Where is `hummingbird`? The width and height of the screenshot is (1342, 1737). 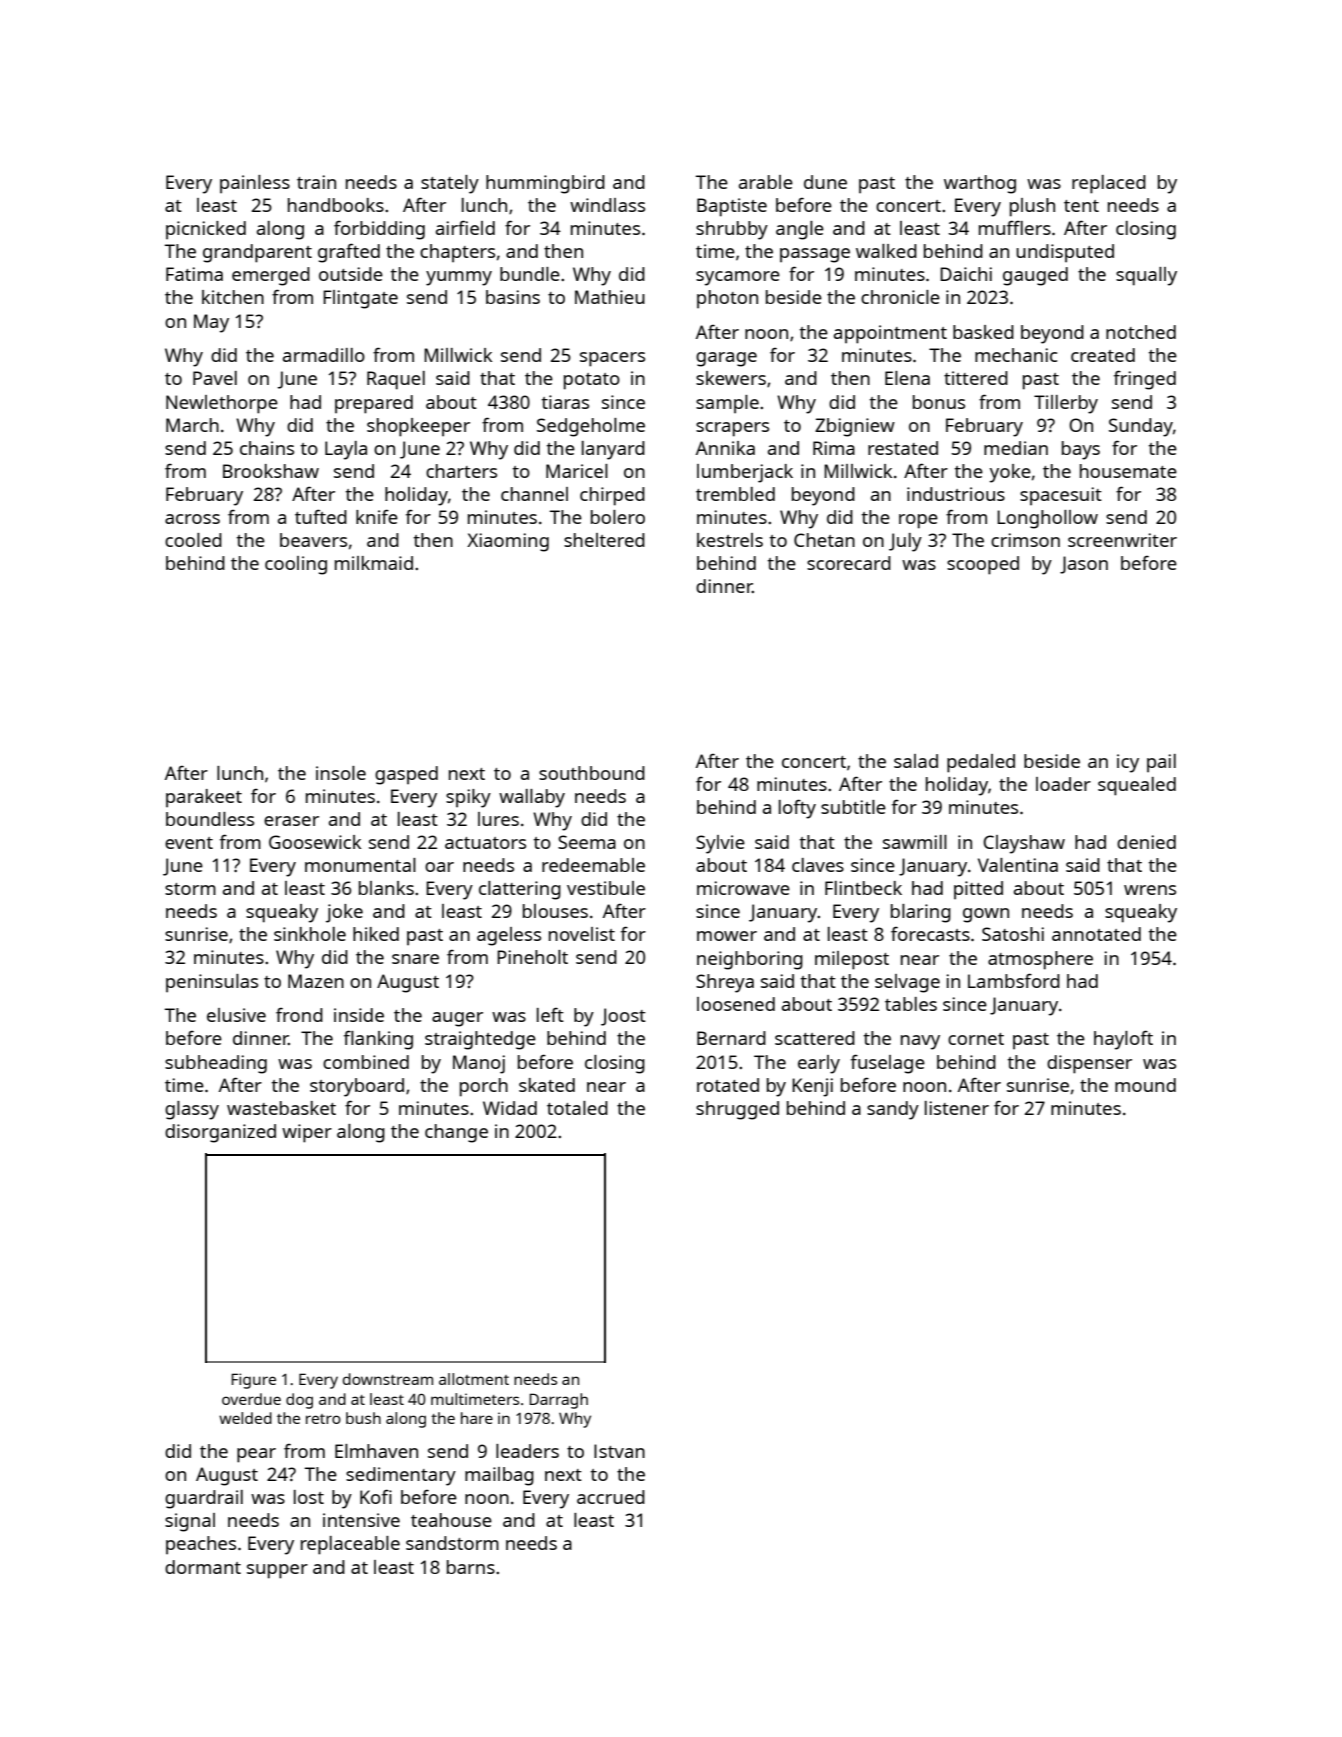
hummingbird is located at coordinates (545, 184).
